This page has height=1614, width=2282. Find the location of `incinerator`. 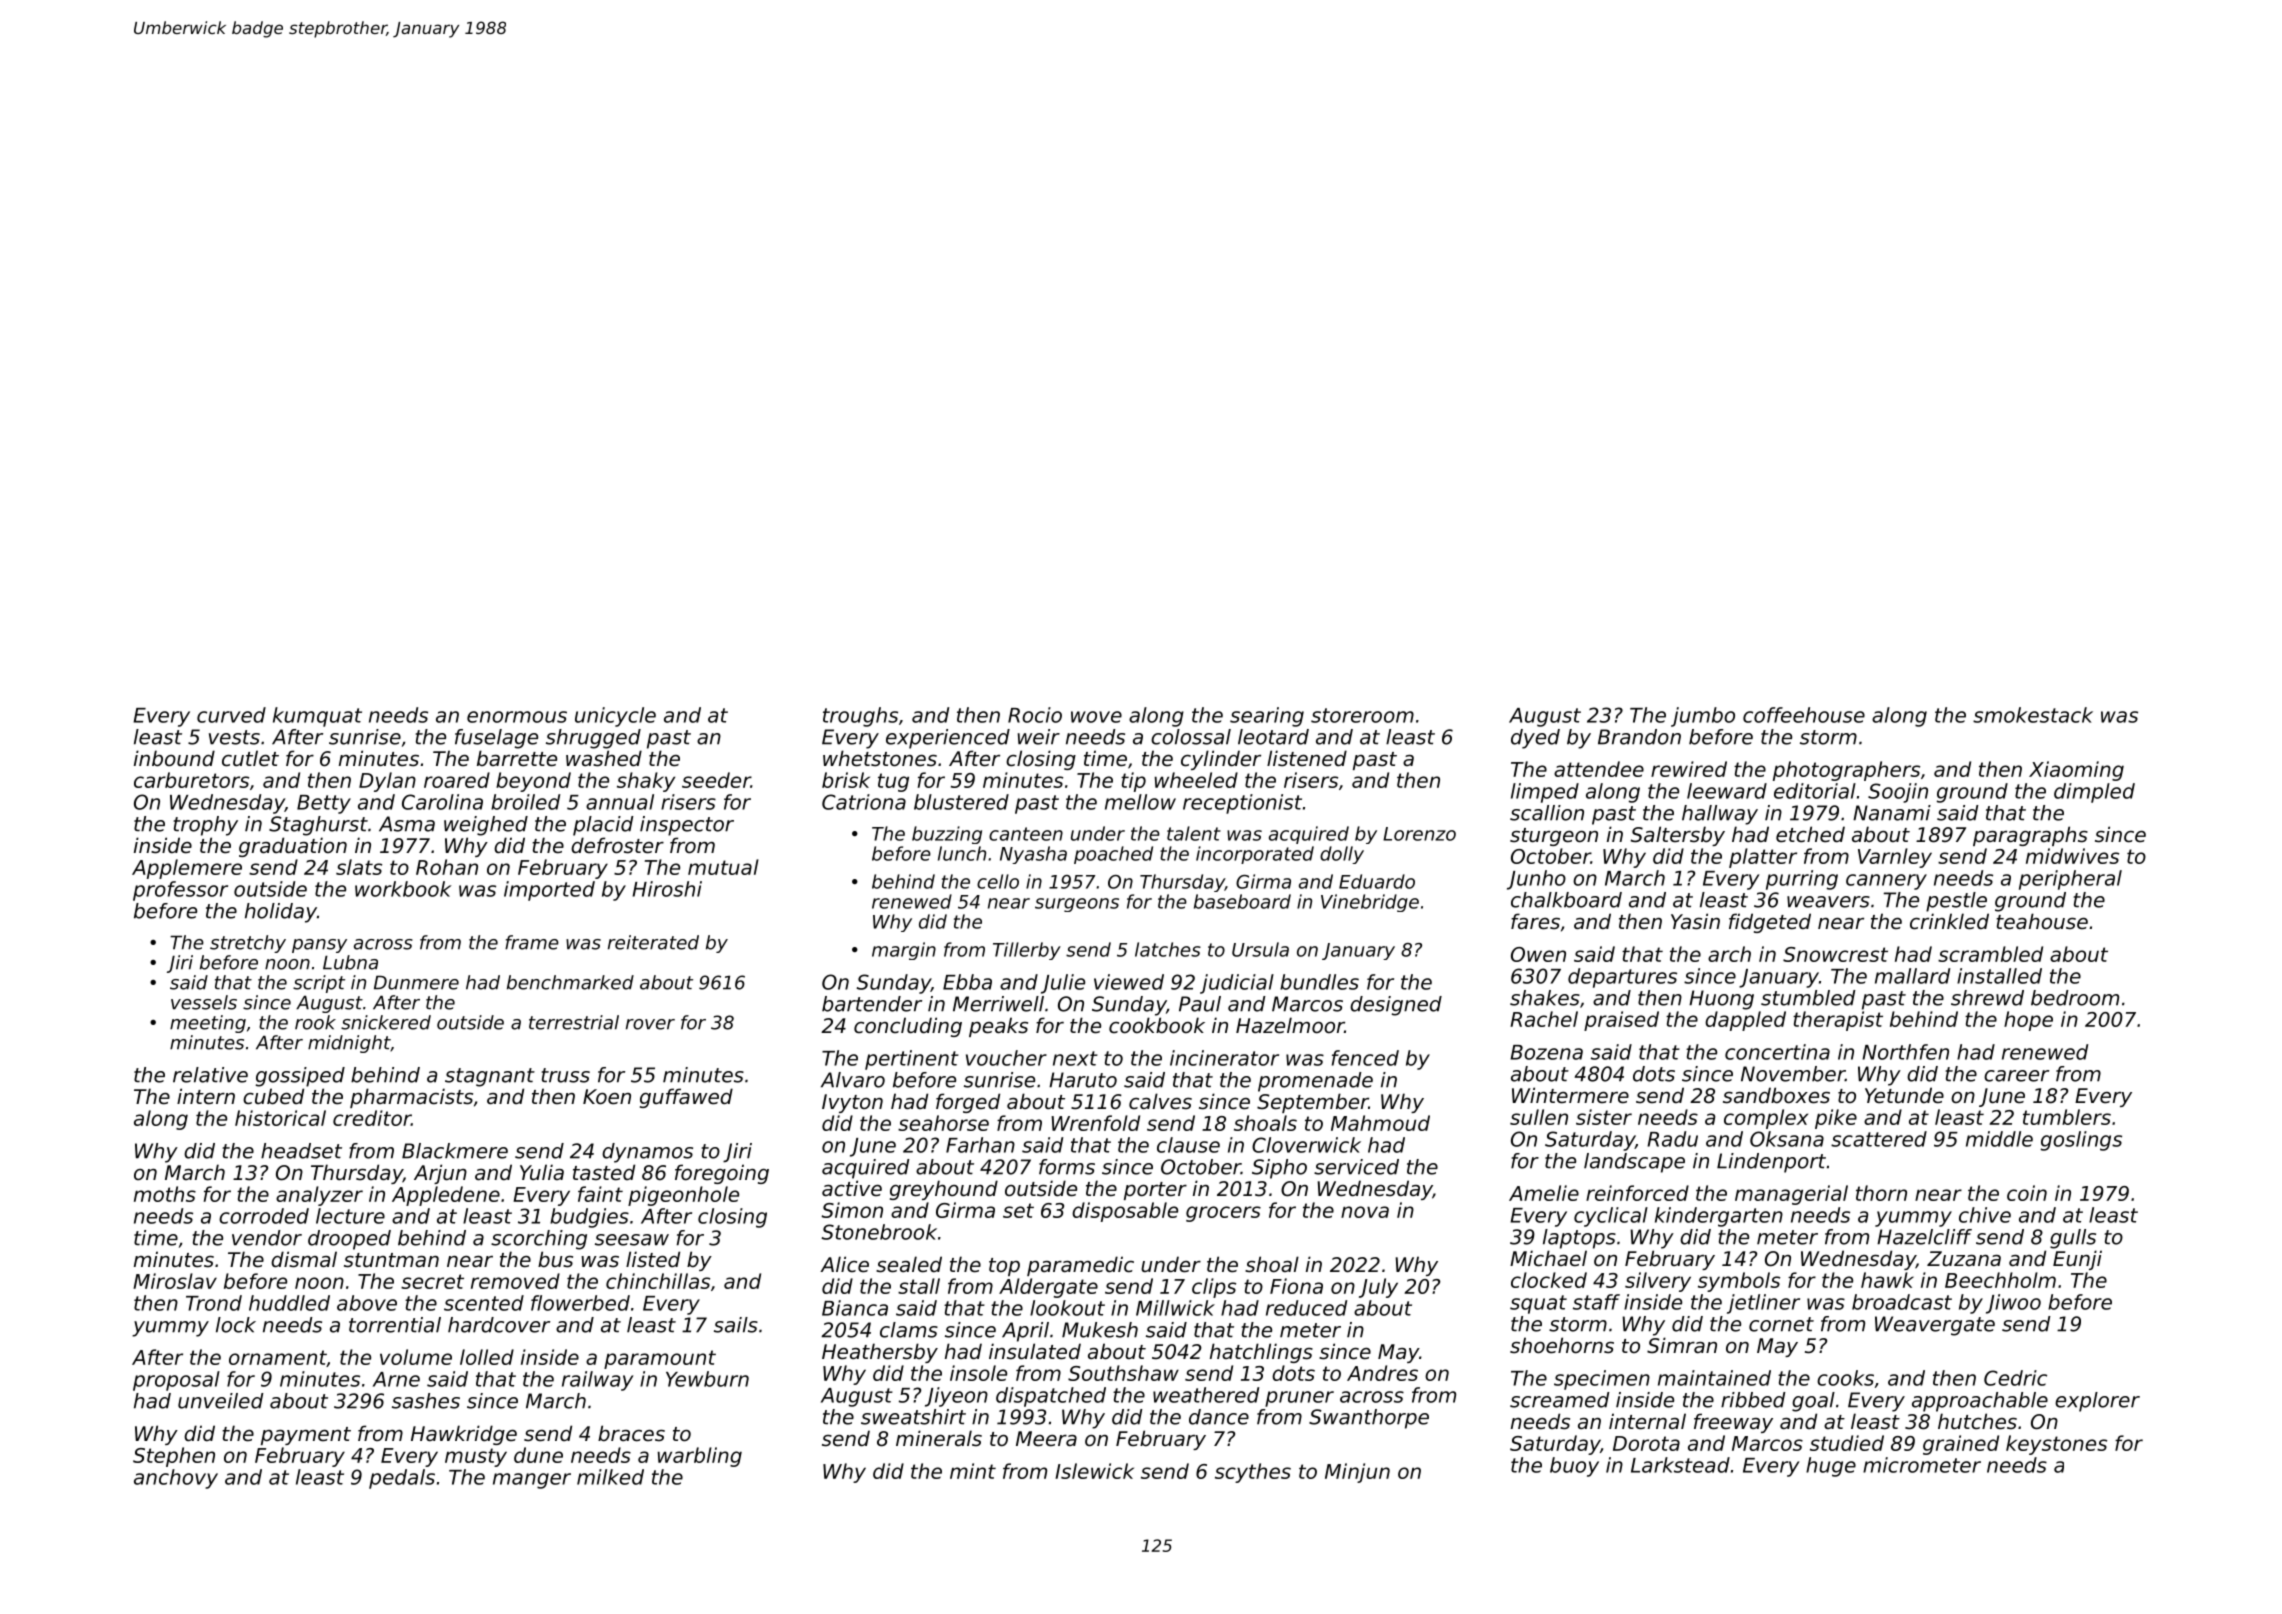

incinerator is located at coordinates (1224, 1058).
